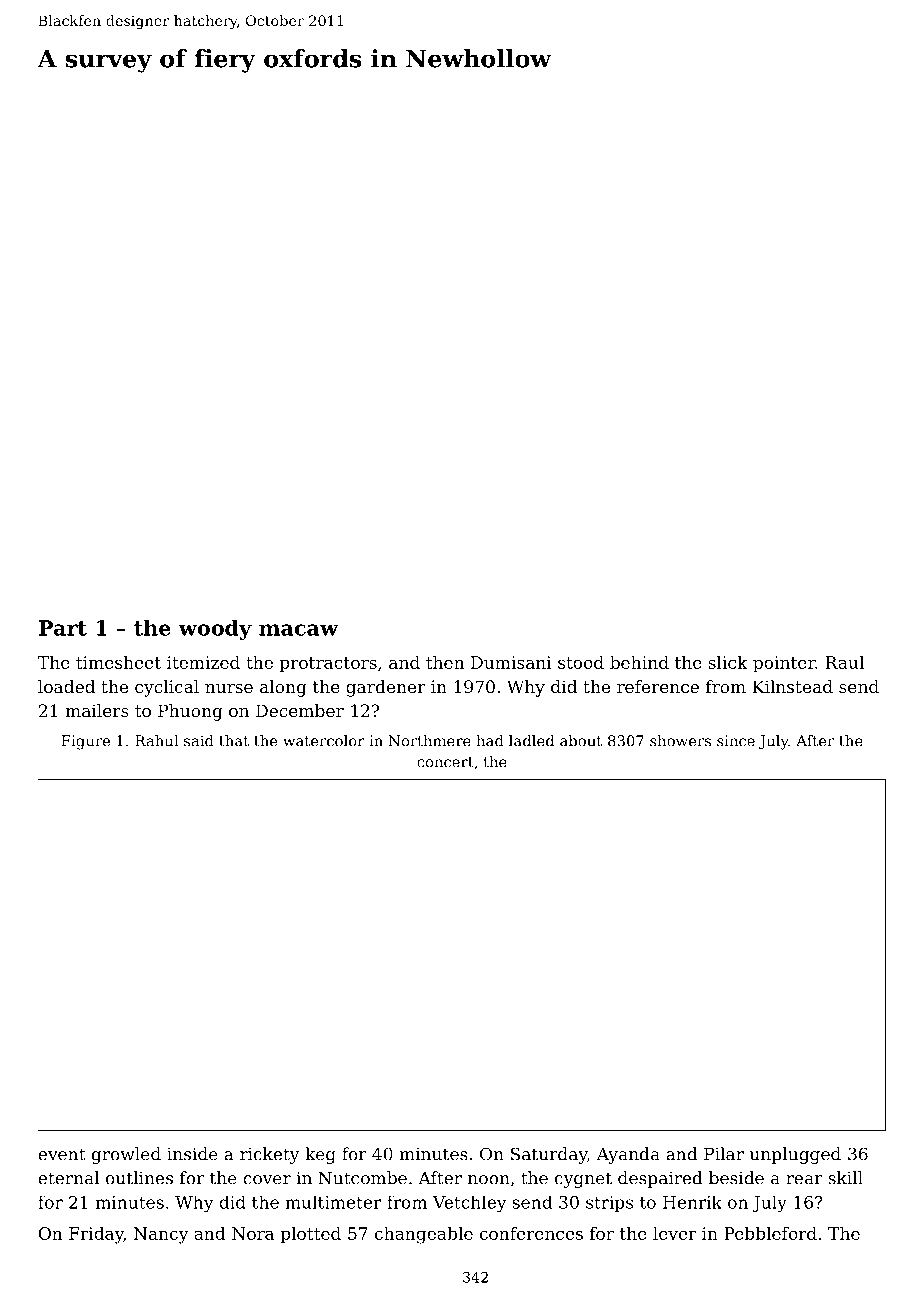  What do you see at coordinates (549, 1155) in the screenshot?
I see `Saturday` at bounding box center [549, 1155].
